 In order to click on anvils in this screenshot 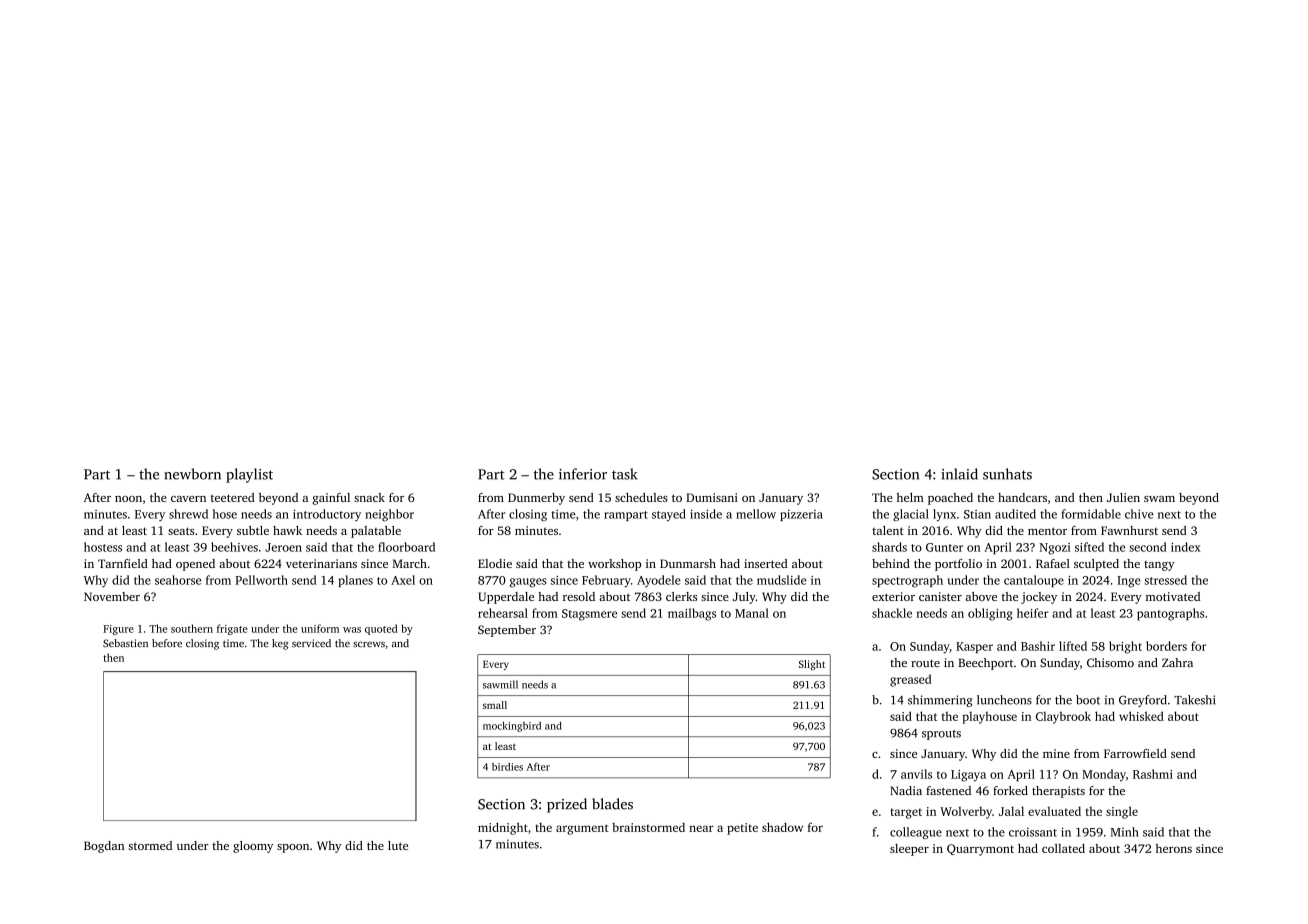, I will do `click(916, 774)`.
